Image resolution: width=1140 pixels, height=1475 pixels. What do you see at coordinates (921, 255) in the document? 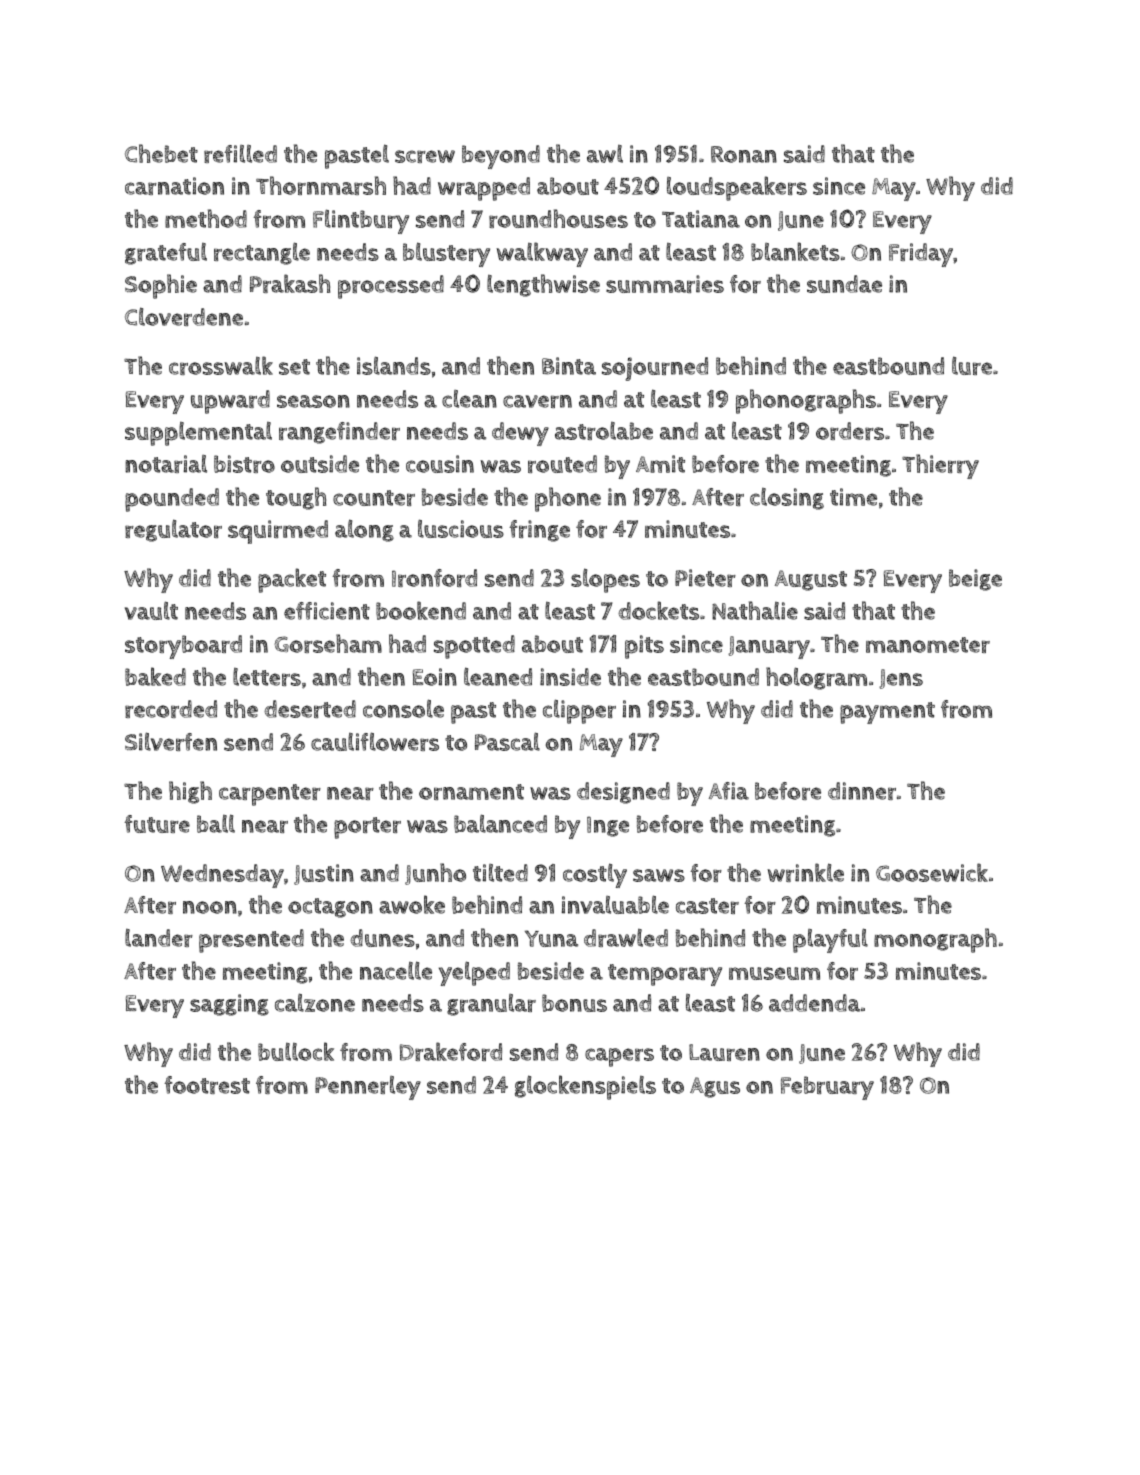
I see `Friday` at bounding box center [921, 255].
